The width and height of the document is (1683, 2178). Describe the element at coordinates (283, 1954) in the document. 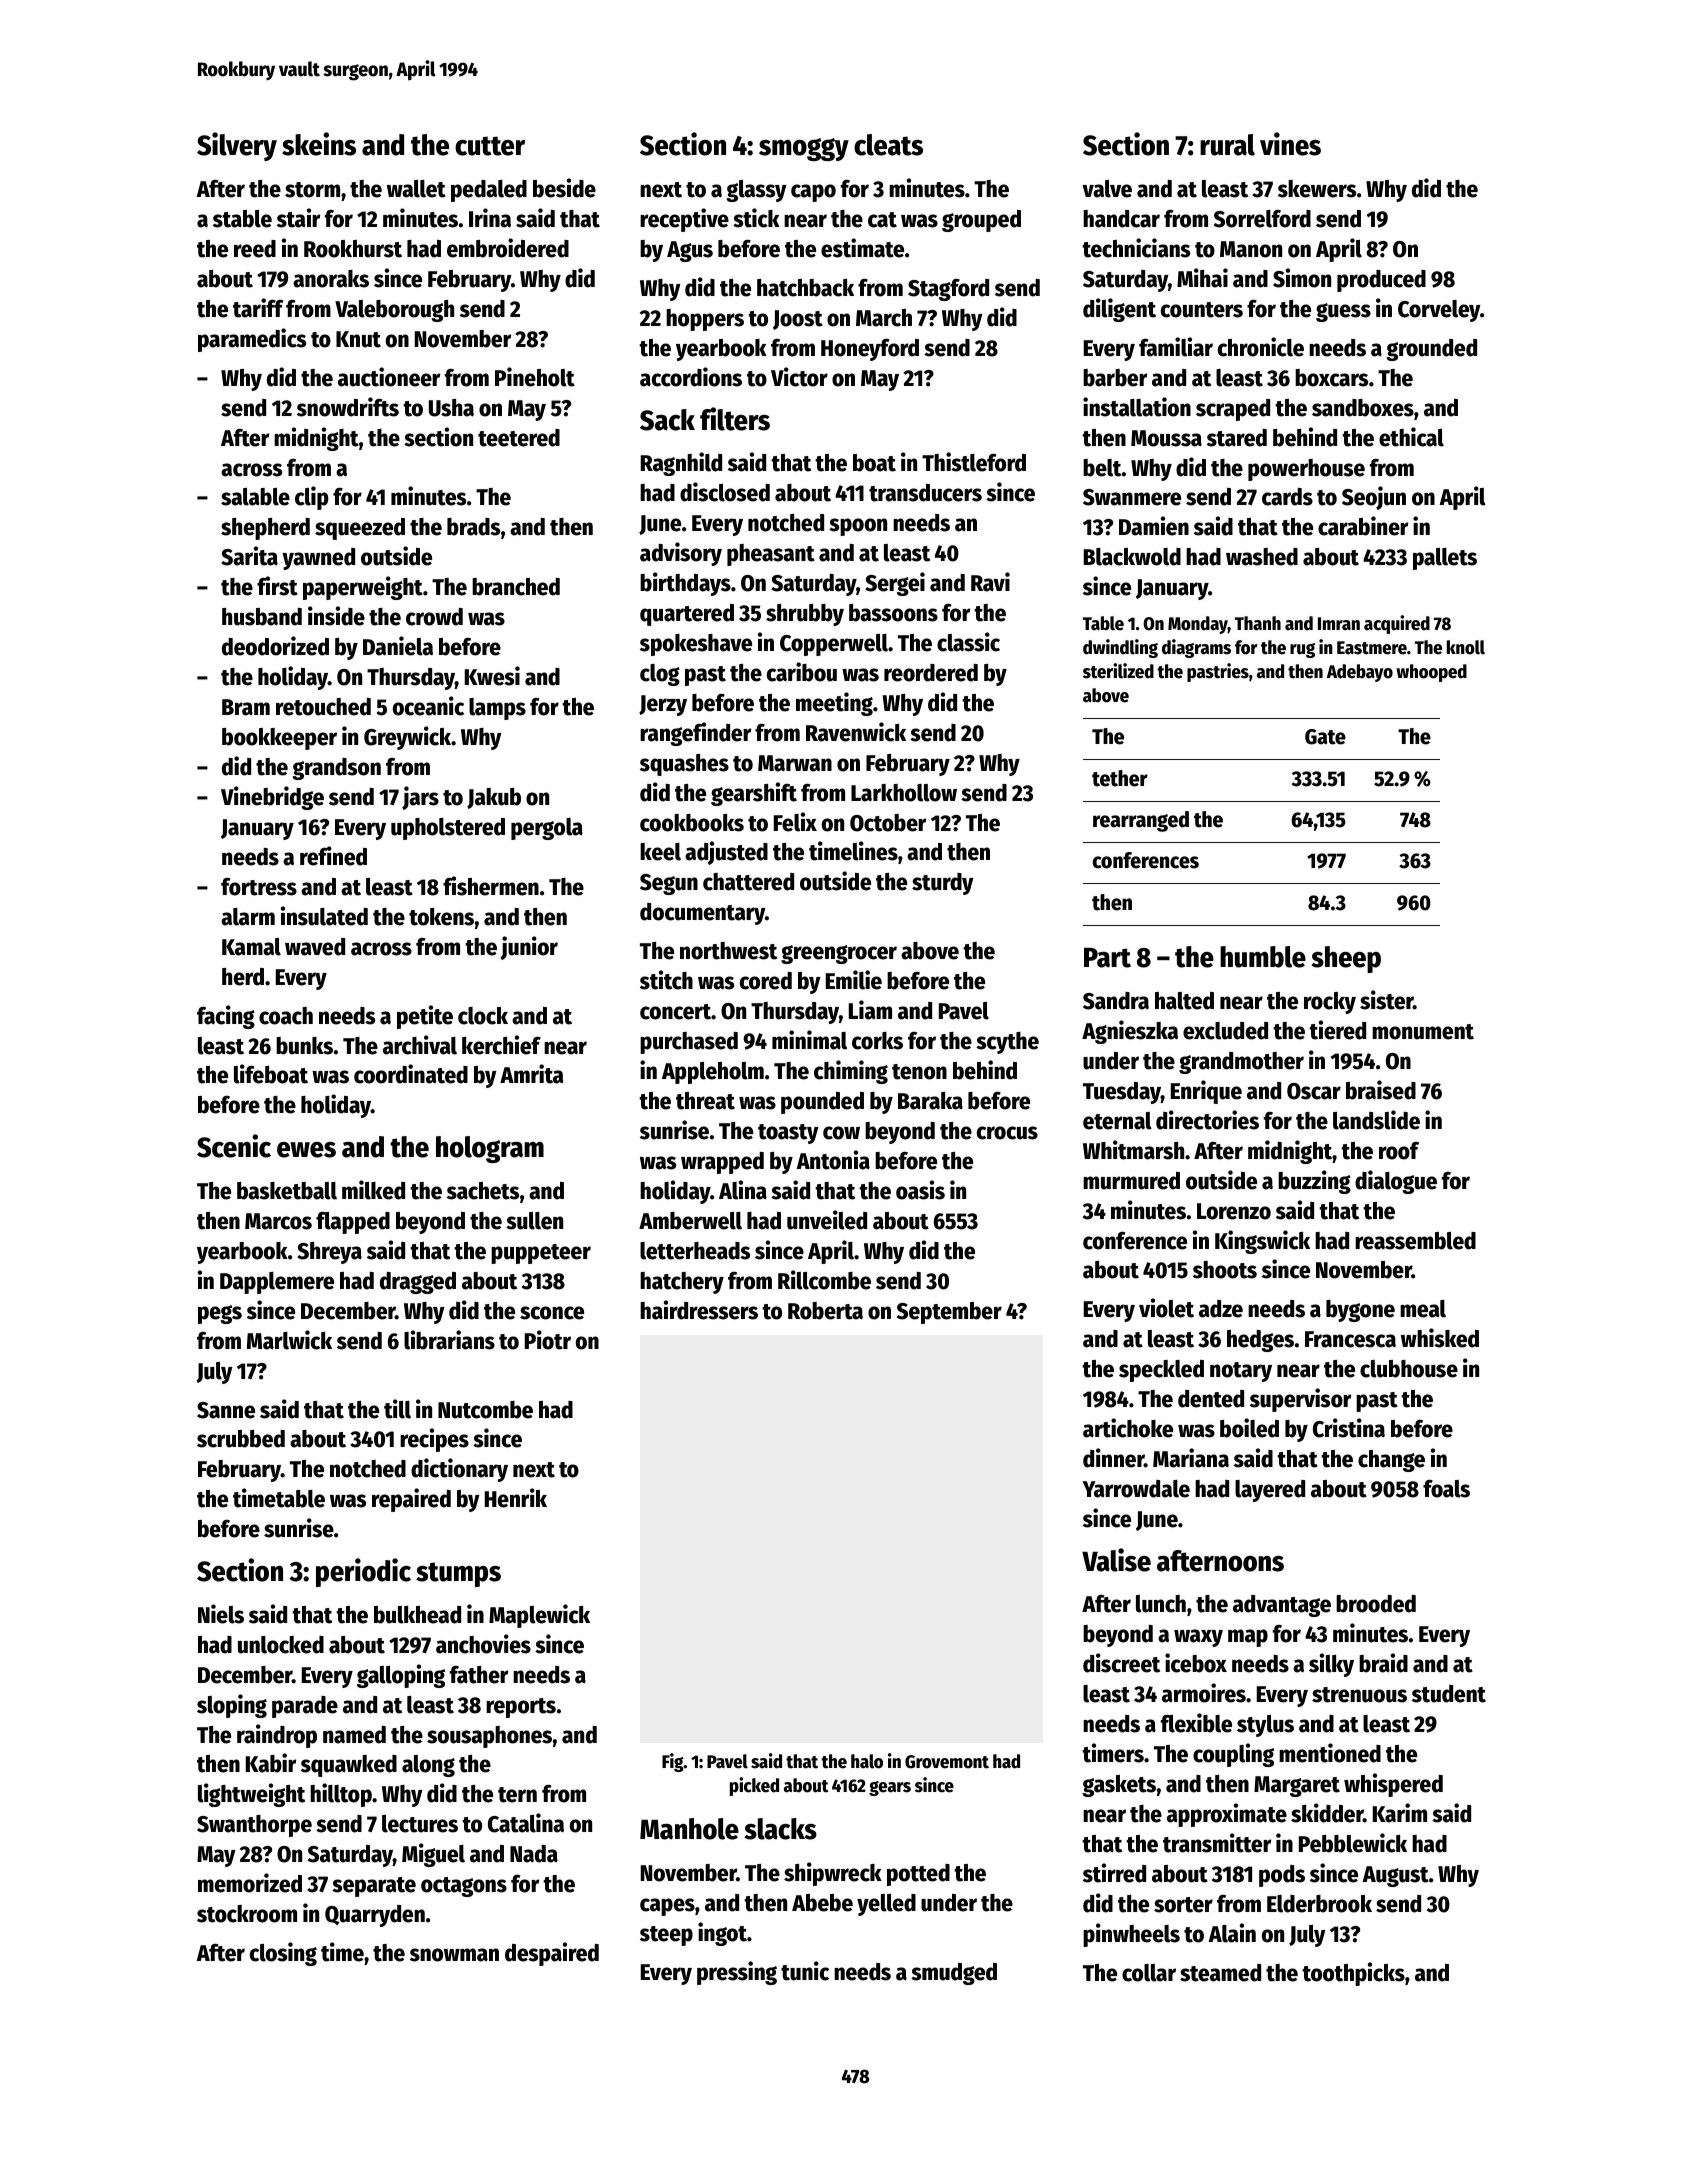

I see `closing` at that location.
